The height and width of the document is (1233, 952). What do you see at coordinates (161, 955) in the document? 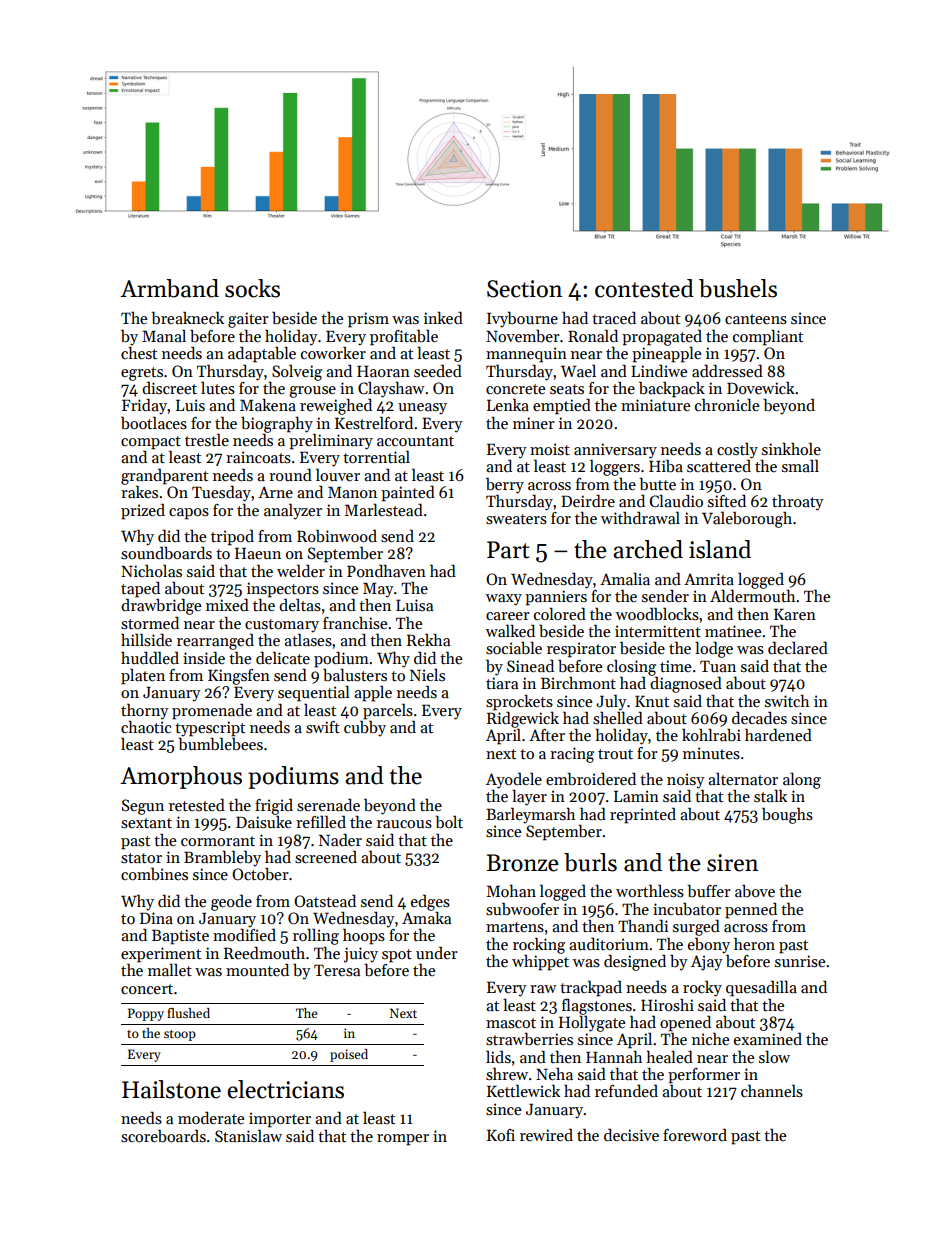
I see `experiment` at bounding box center [161, 955].
